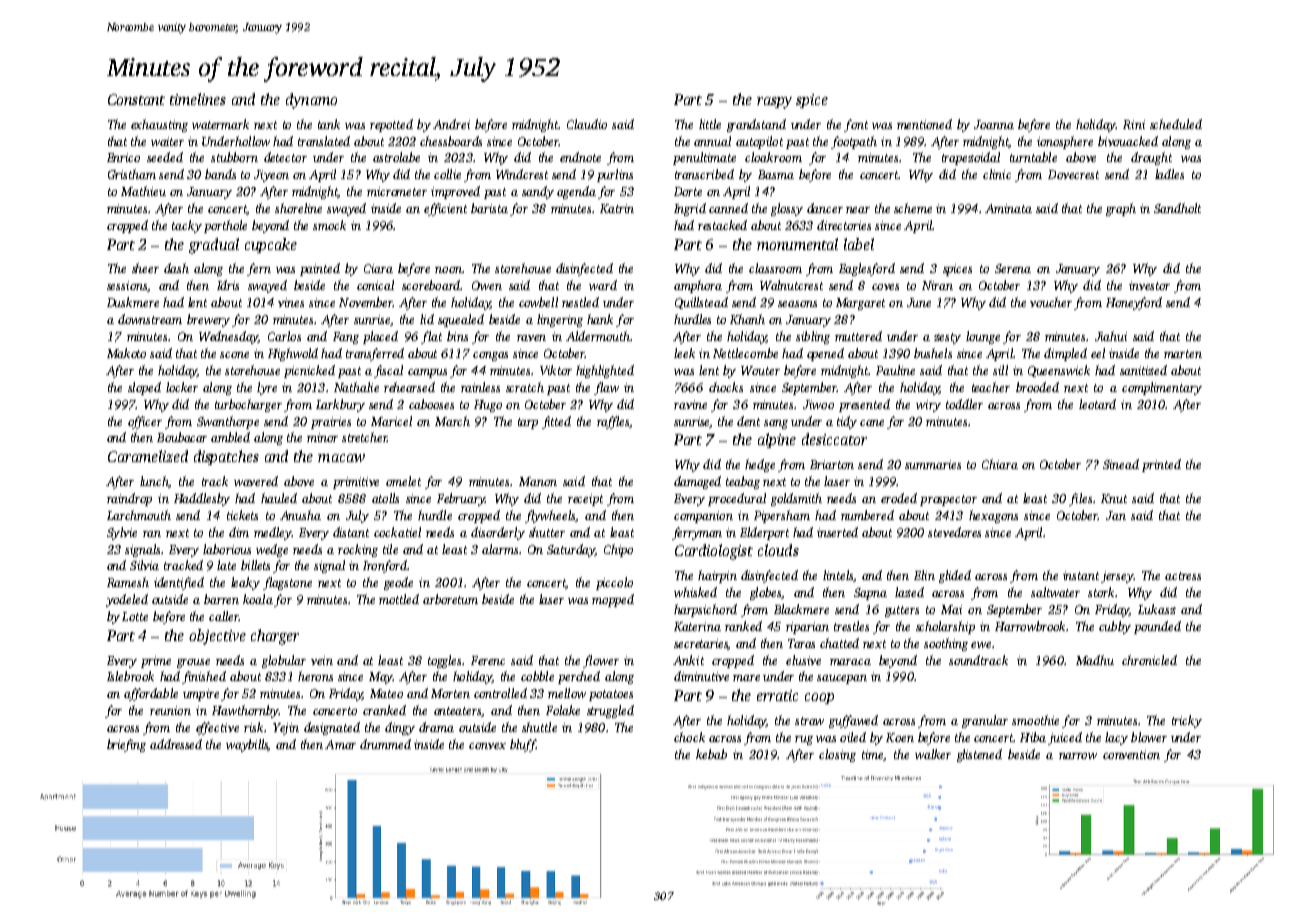  I want to click on Claudio, so click(587, 124).
